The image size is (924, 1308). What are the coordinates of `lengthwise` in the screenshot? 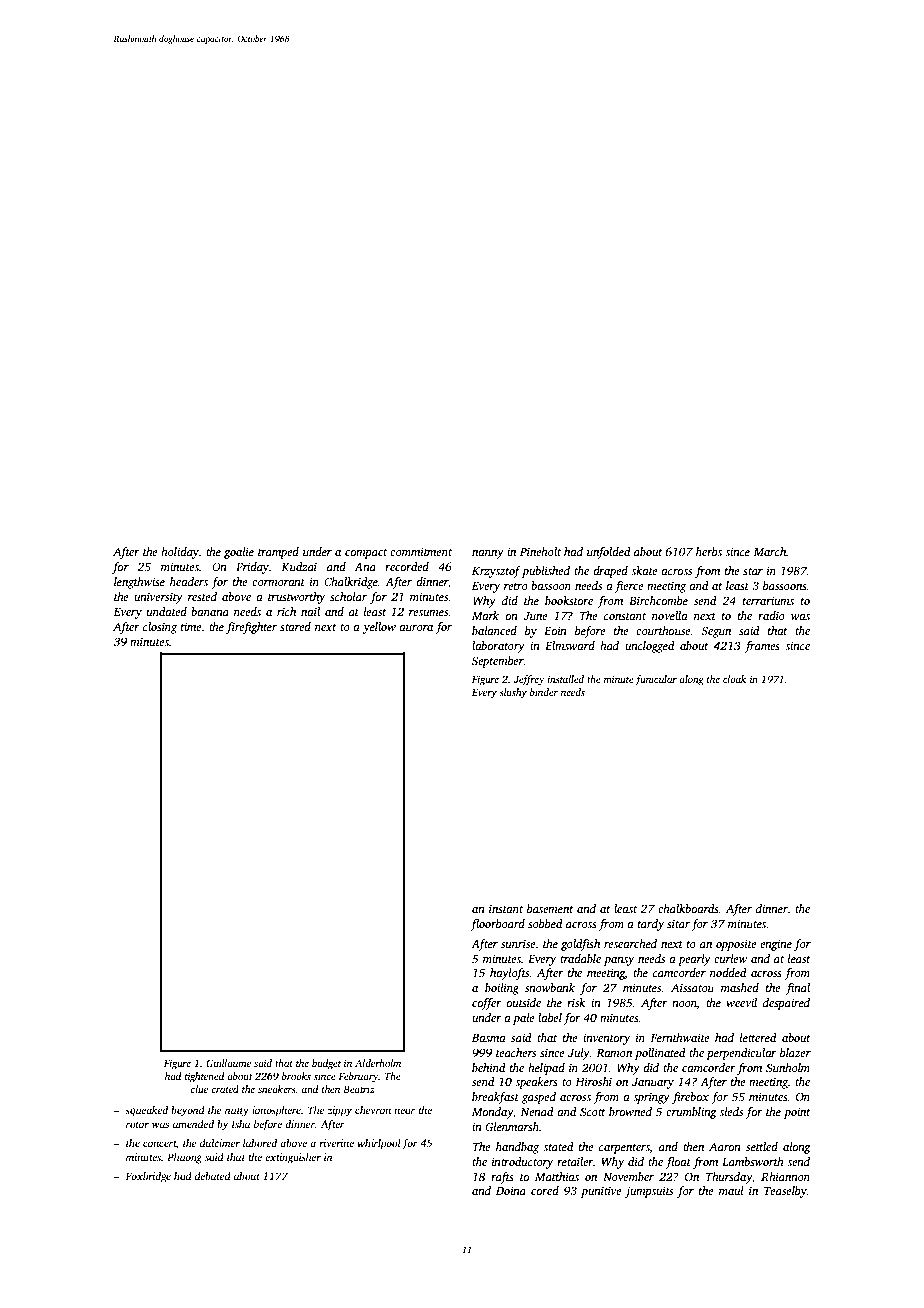 It's located at (139, 583).
